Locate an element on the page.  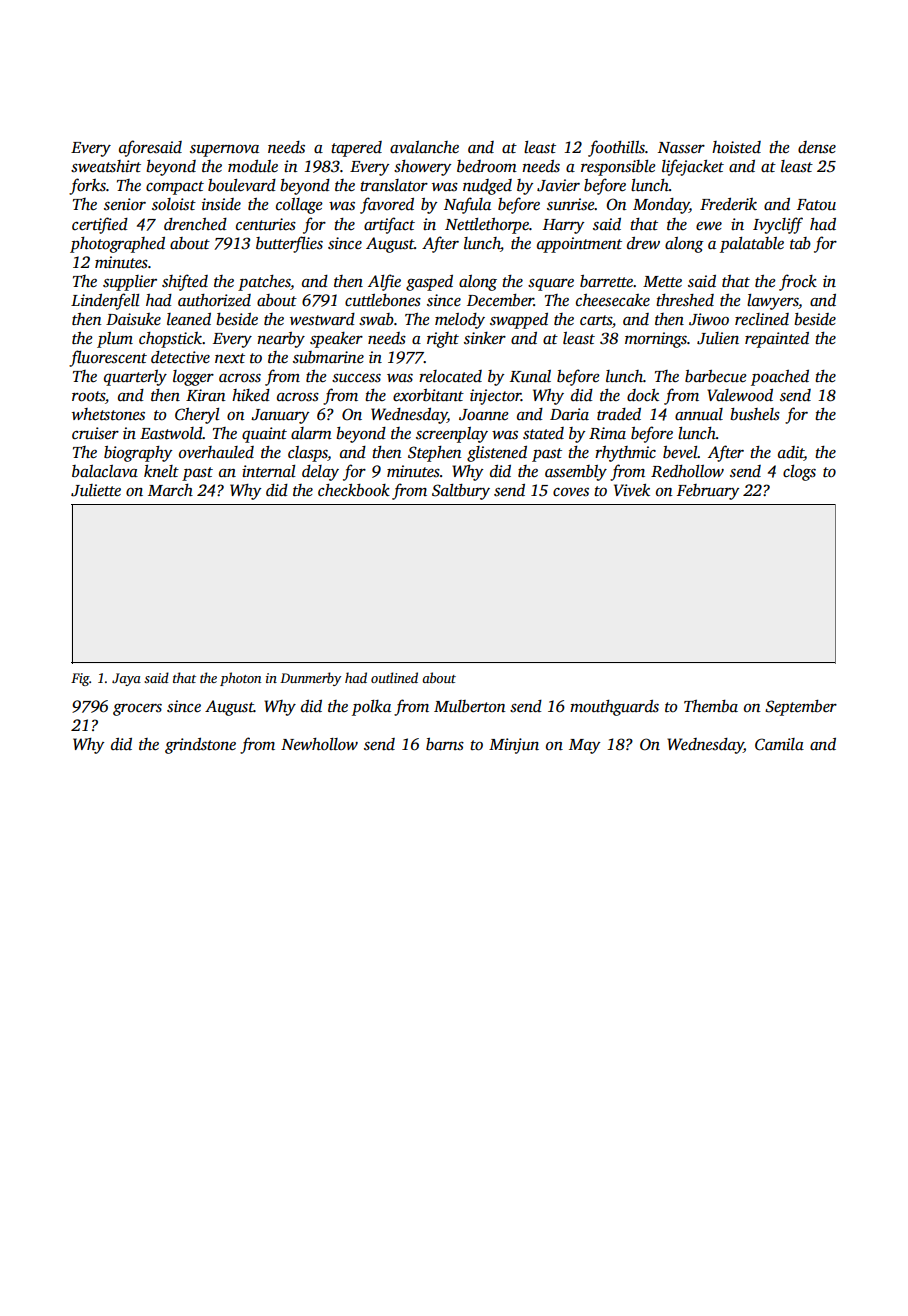
carts is located at coordinates (596, 320).
